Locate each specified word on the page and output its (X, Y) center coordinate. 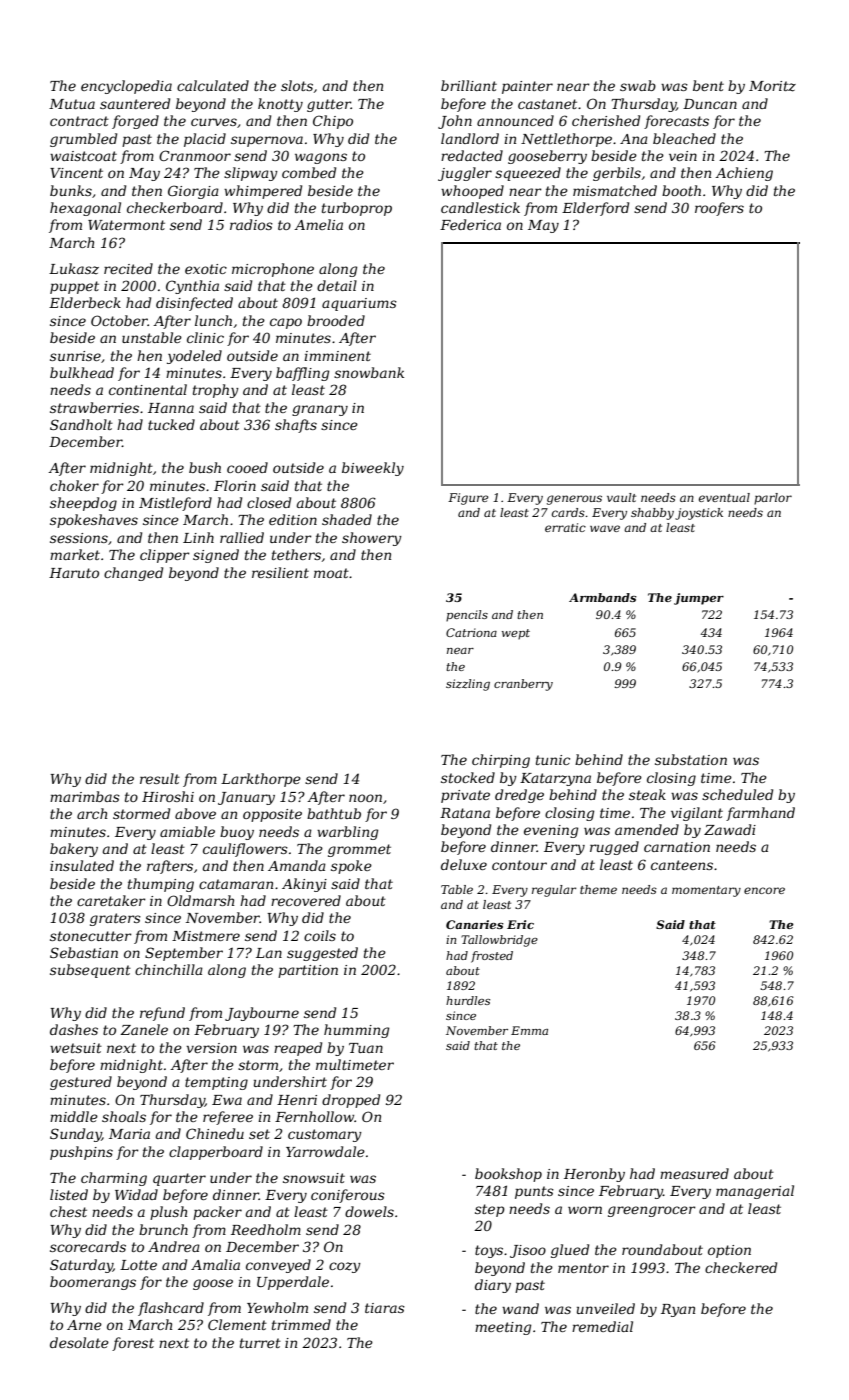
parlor (773, 499)
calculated (213, 85)
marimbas (85, 796)
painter (527, 87)
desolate (79, 1342)
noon (365, 798)
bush (205, 467)
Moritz (772, 86)
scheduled (737, 794)
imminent (337, 356)
